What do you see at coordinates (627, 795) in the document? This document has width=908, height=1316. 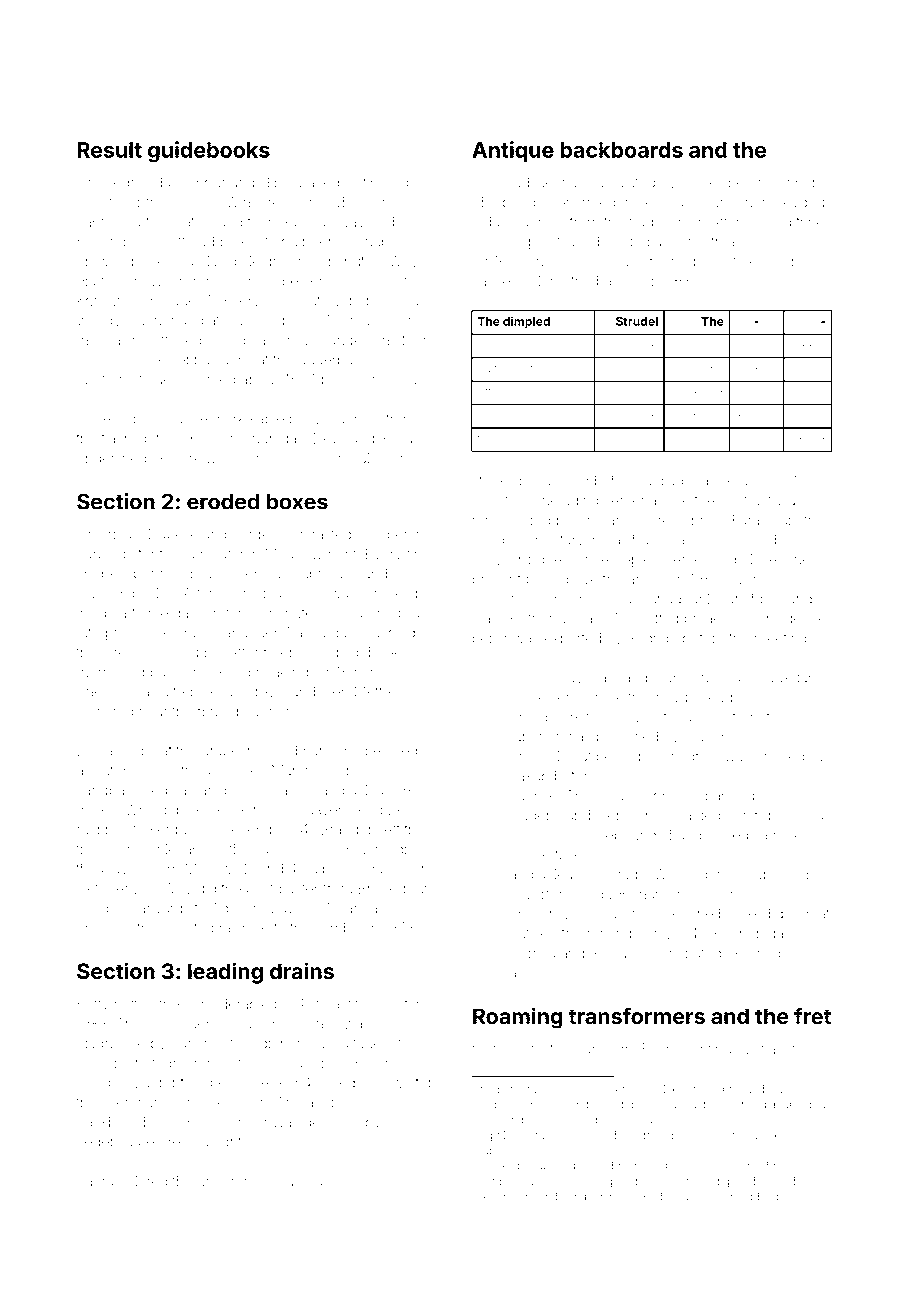 I see `volunteer` at bounding box center [627, 795].
